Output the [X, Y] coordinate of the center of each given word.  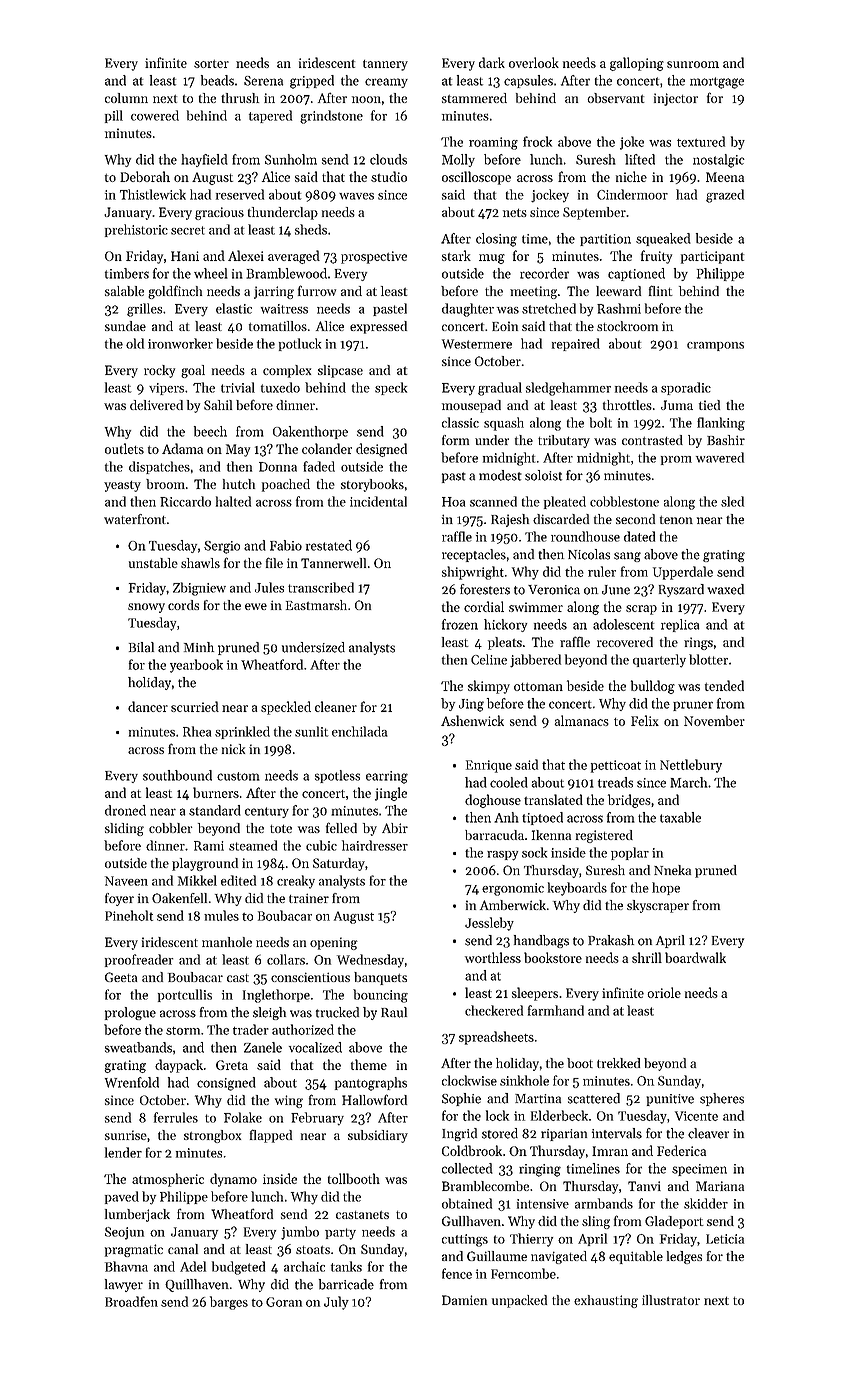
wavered [720, 457]
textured [701, 141]
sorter [211, 64]
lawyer [124, 1285]
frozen [460, 624]
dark [492, 62]
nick [233, 749]
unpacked [519, 1301]
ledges [684, 1257]
